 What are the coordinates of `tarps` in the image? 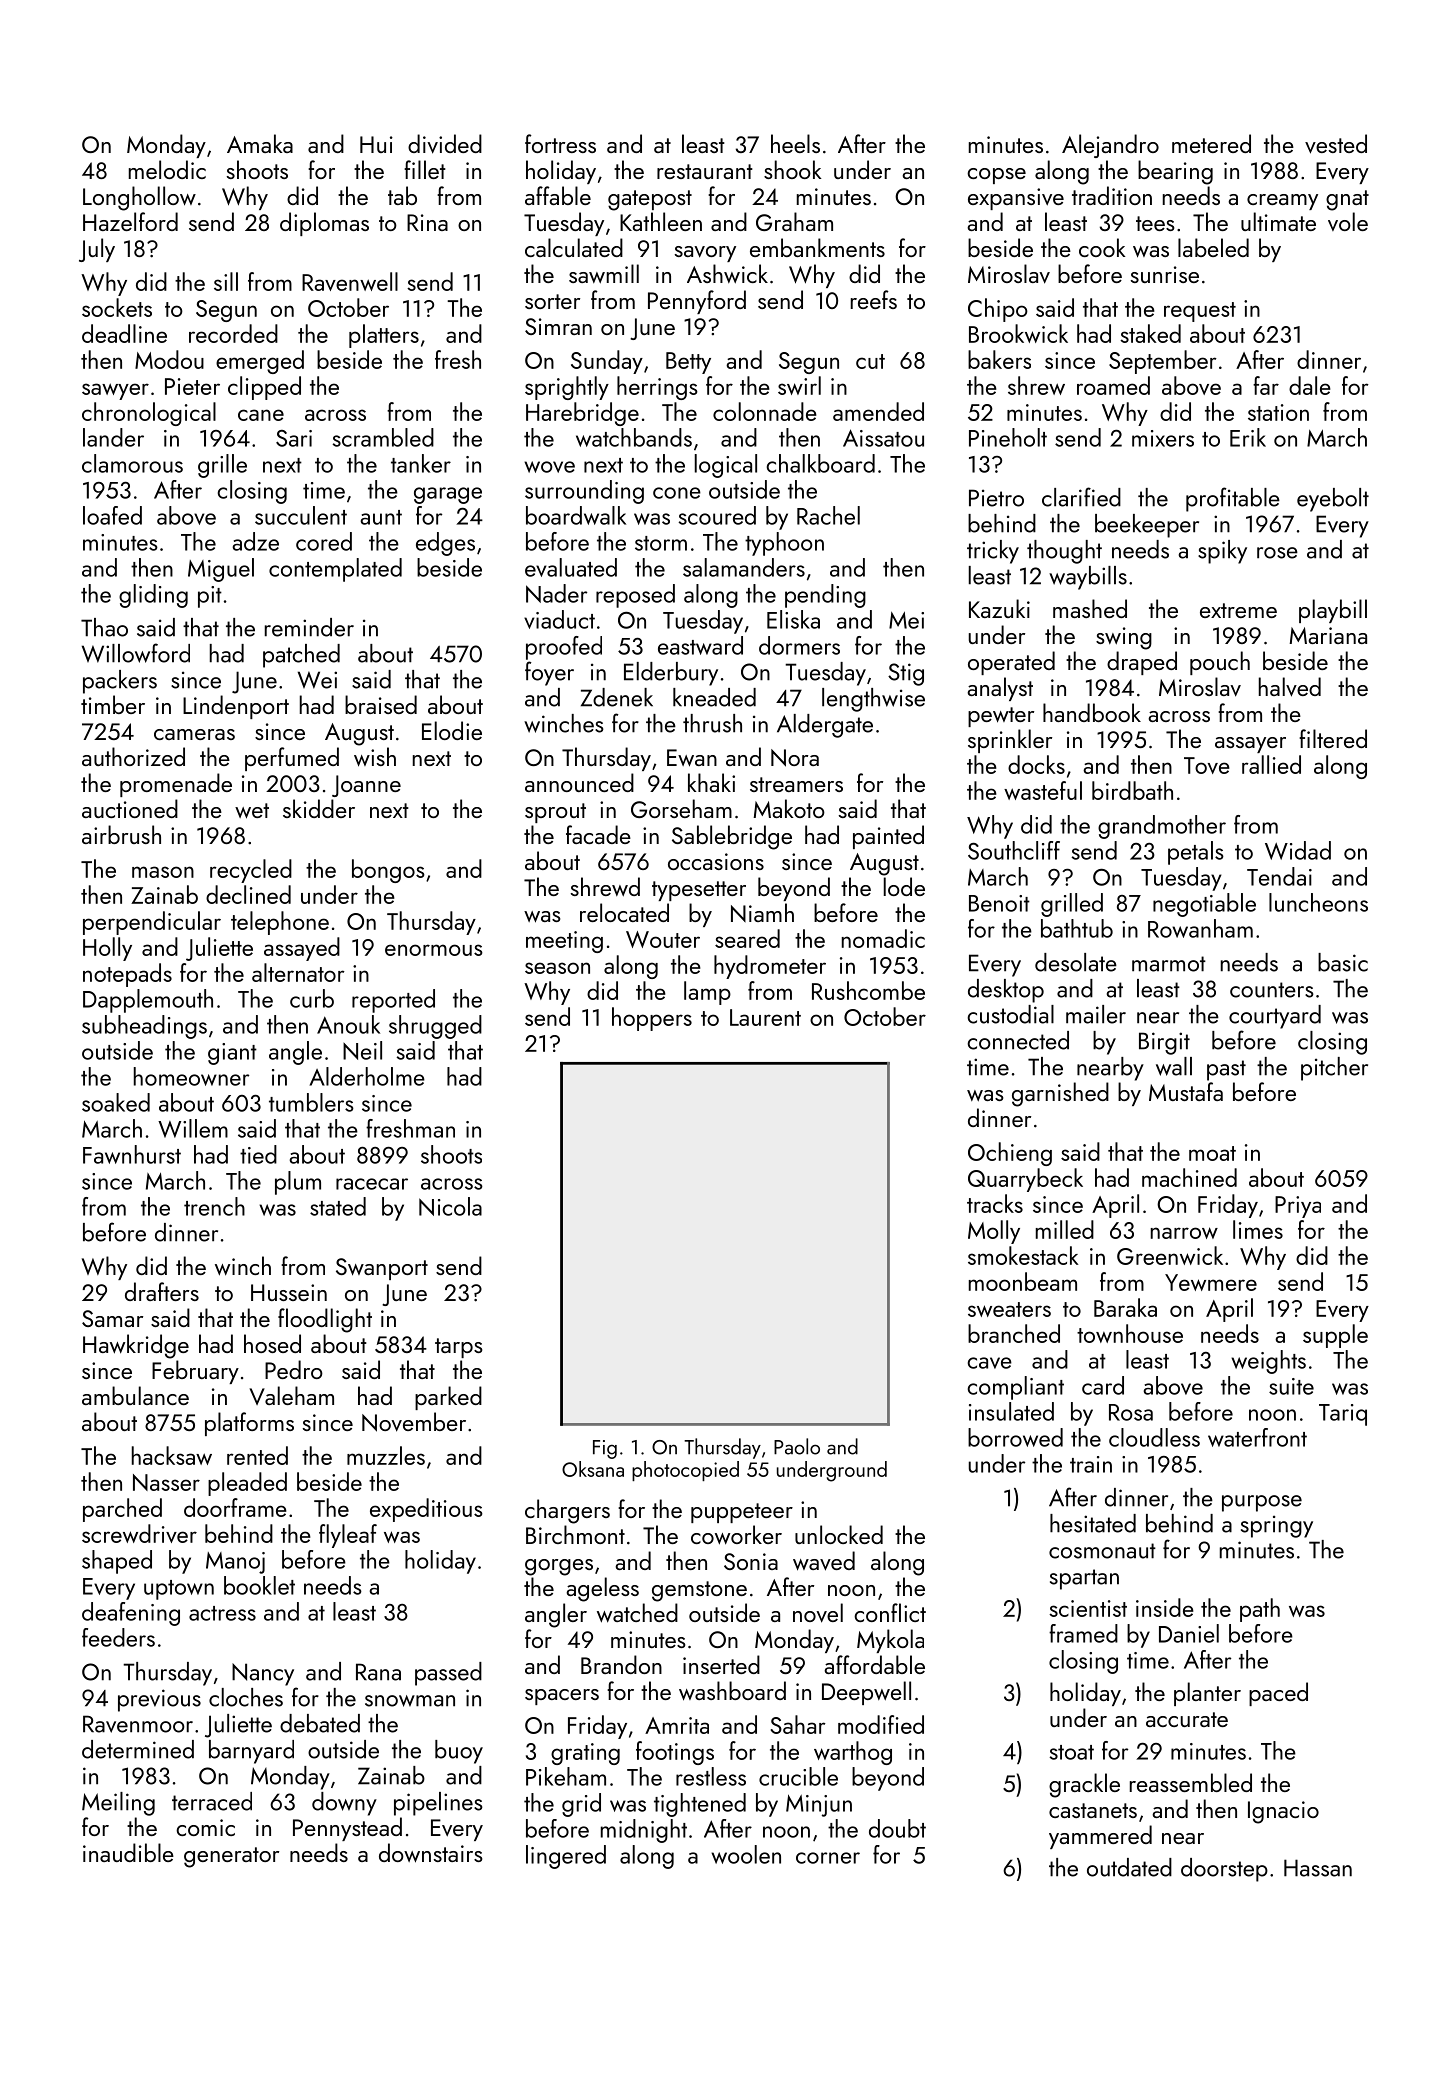 It's located at (459, 1348).
